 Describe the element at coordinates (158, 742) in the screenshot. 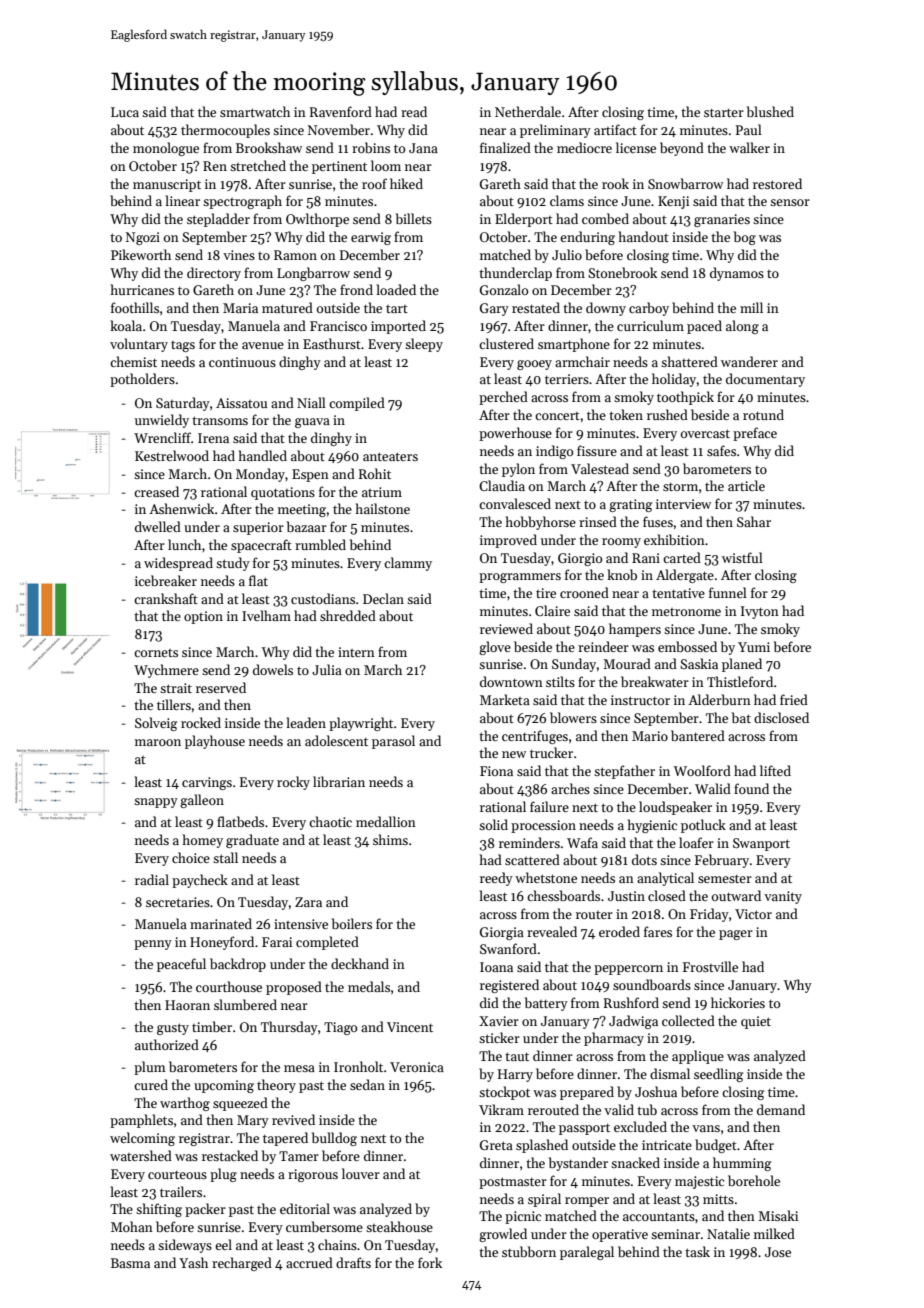

I see `maroon` at that location.
